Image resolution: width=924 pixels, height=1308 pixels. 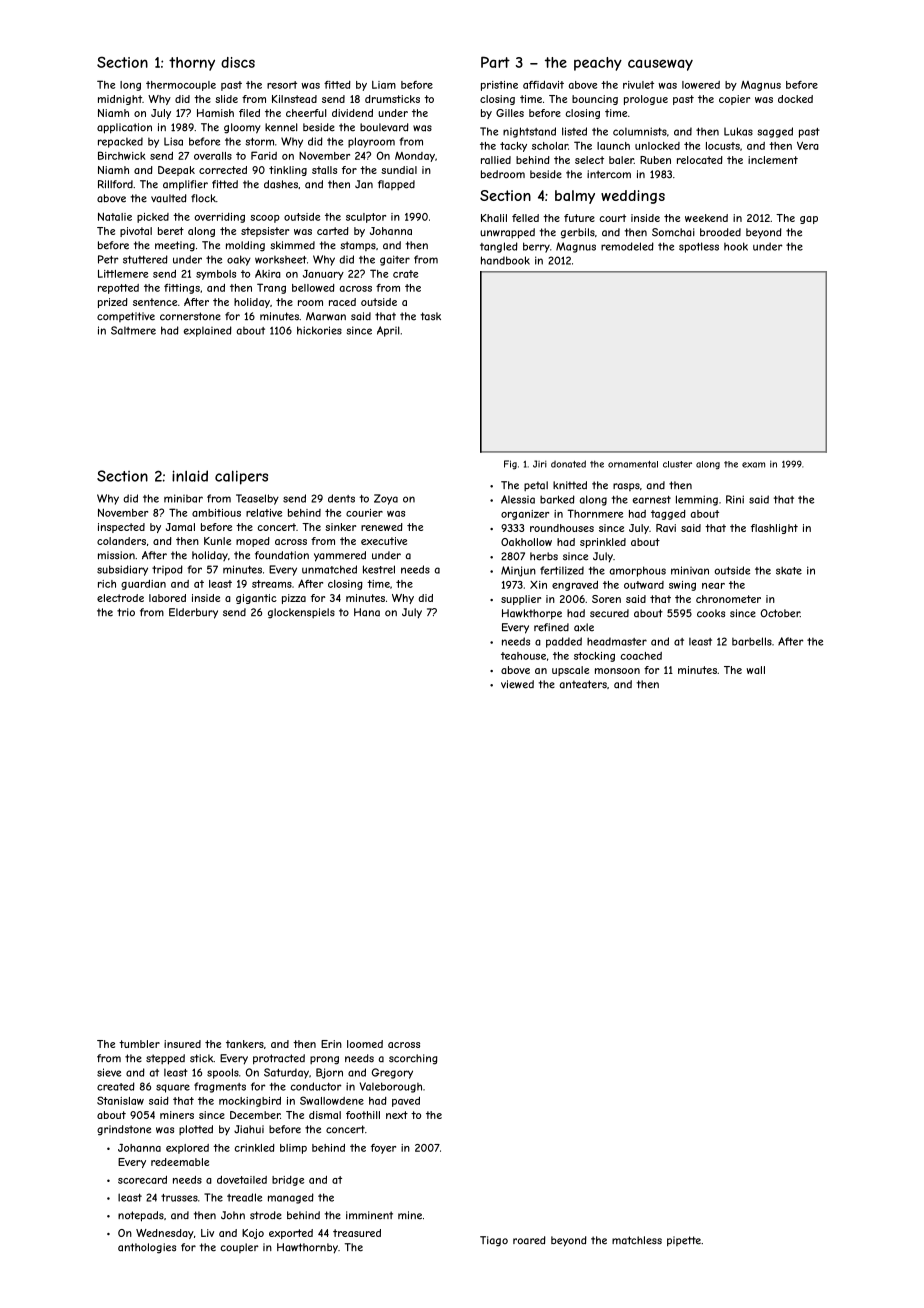 What do you see at coordinates (121, 528) in the screenshot?
I see `inspected` at bounding box center [121, 528].
